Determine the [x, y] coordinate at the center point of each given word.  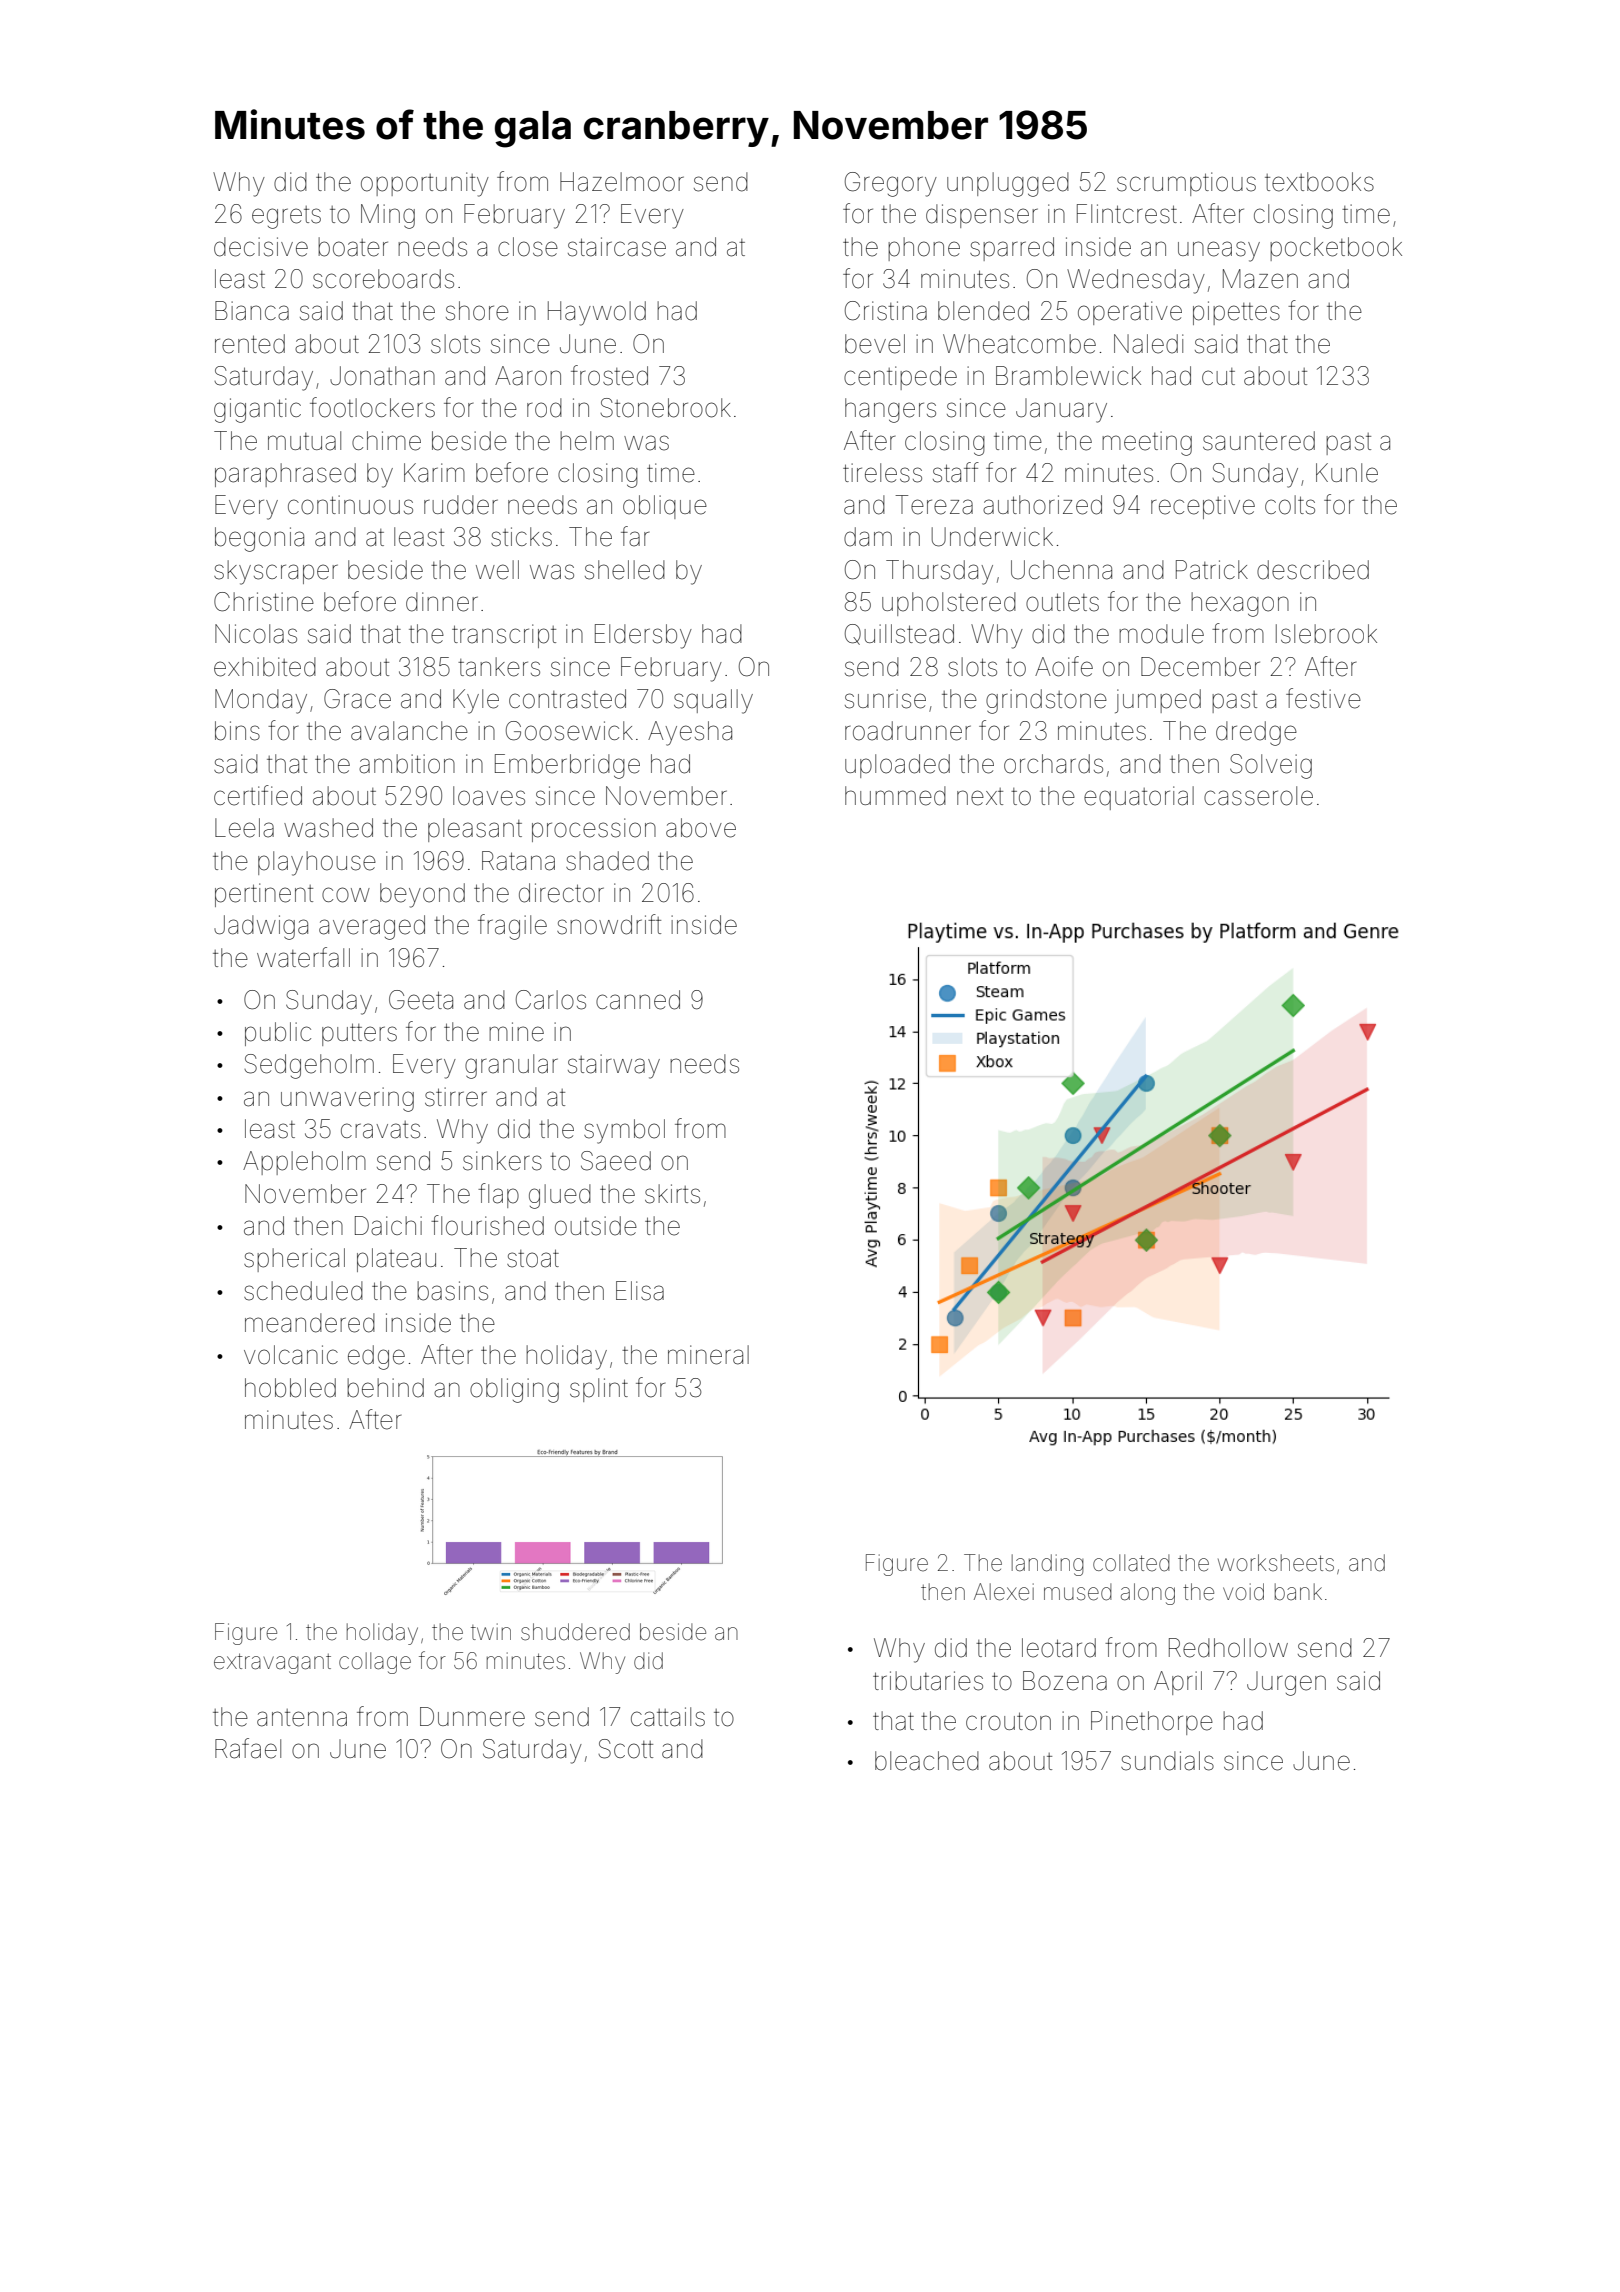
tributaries [928, 1681]
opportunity [425, 184]
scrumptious [1186, 184]
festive [1323, 698]
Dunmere [472, 1717]
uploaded [897, 766]
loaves [489, 796]
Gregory [891, 184]
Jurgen [1286, 1683]
